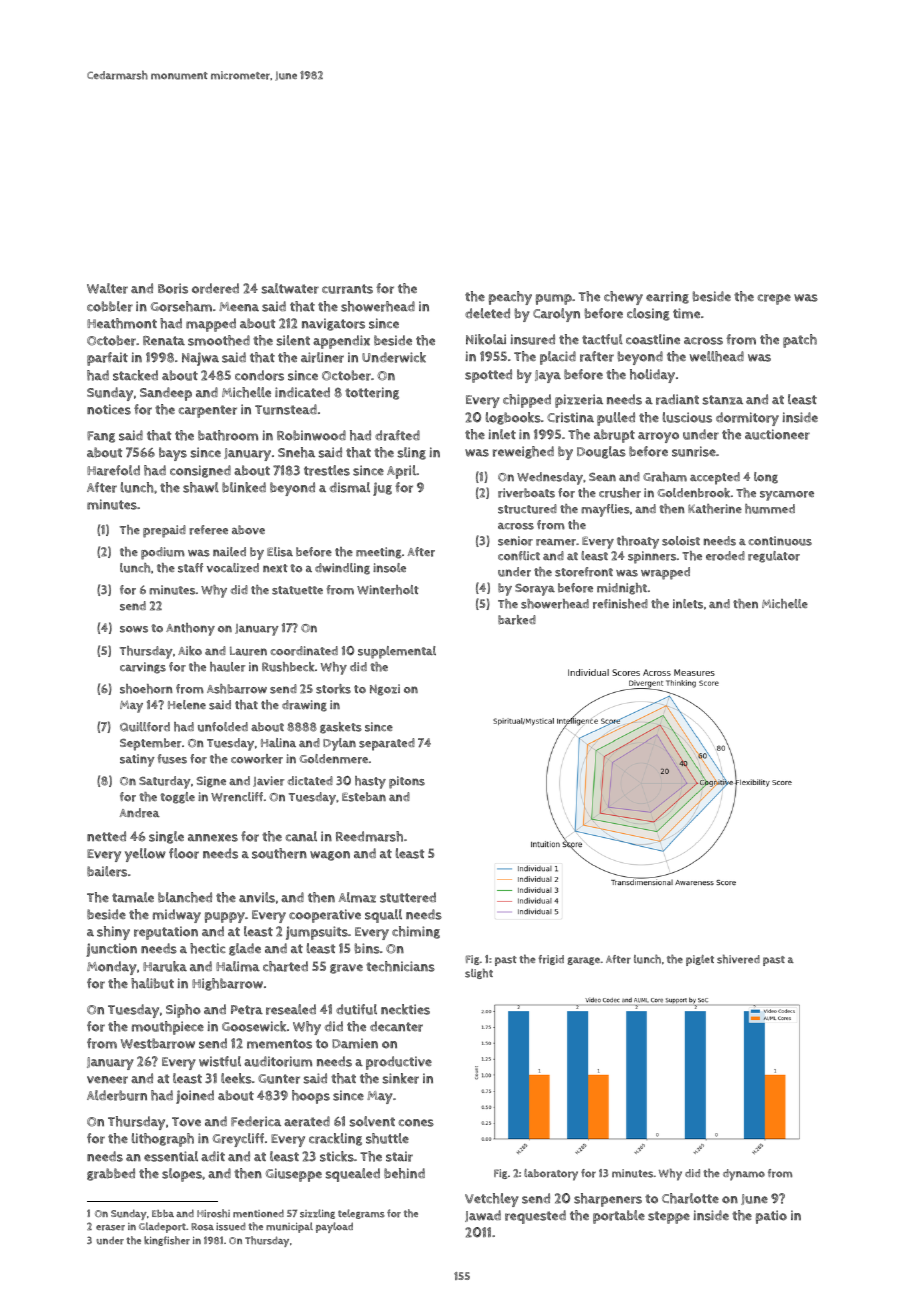 The height and width of the document is (1316, 908). What do you see at coordinates (341, 728) in the document?
I see `gaskets` at bounding box center [341, 728].
